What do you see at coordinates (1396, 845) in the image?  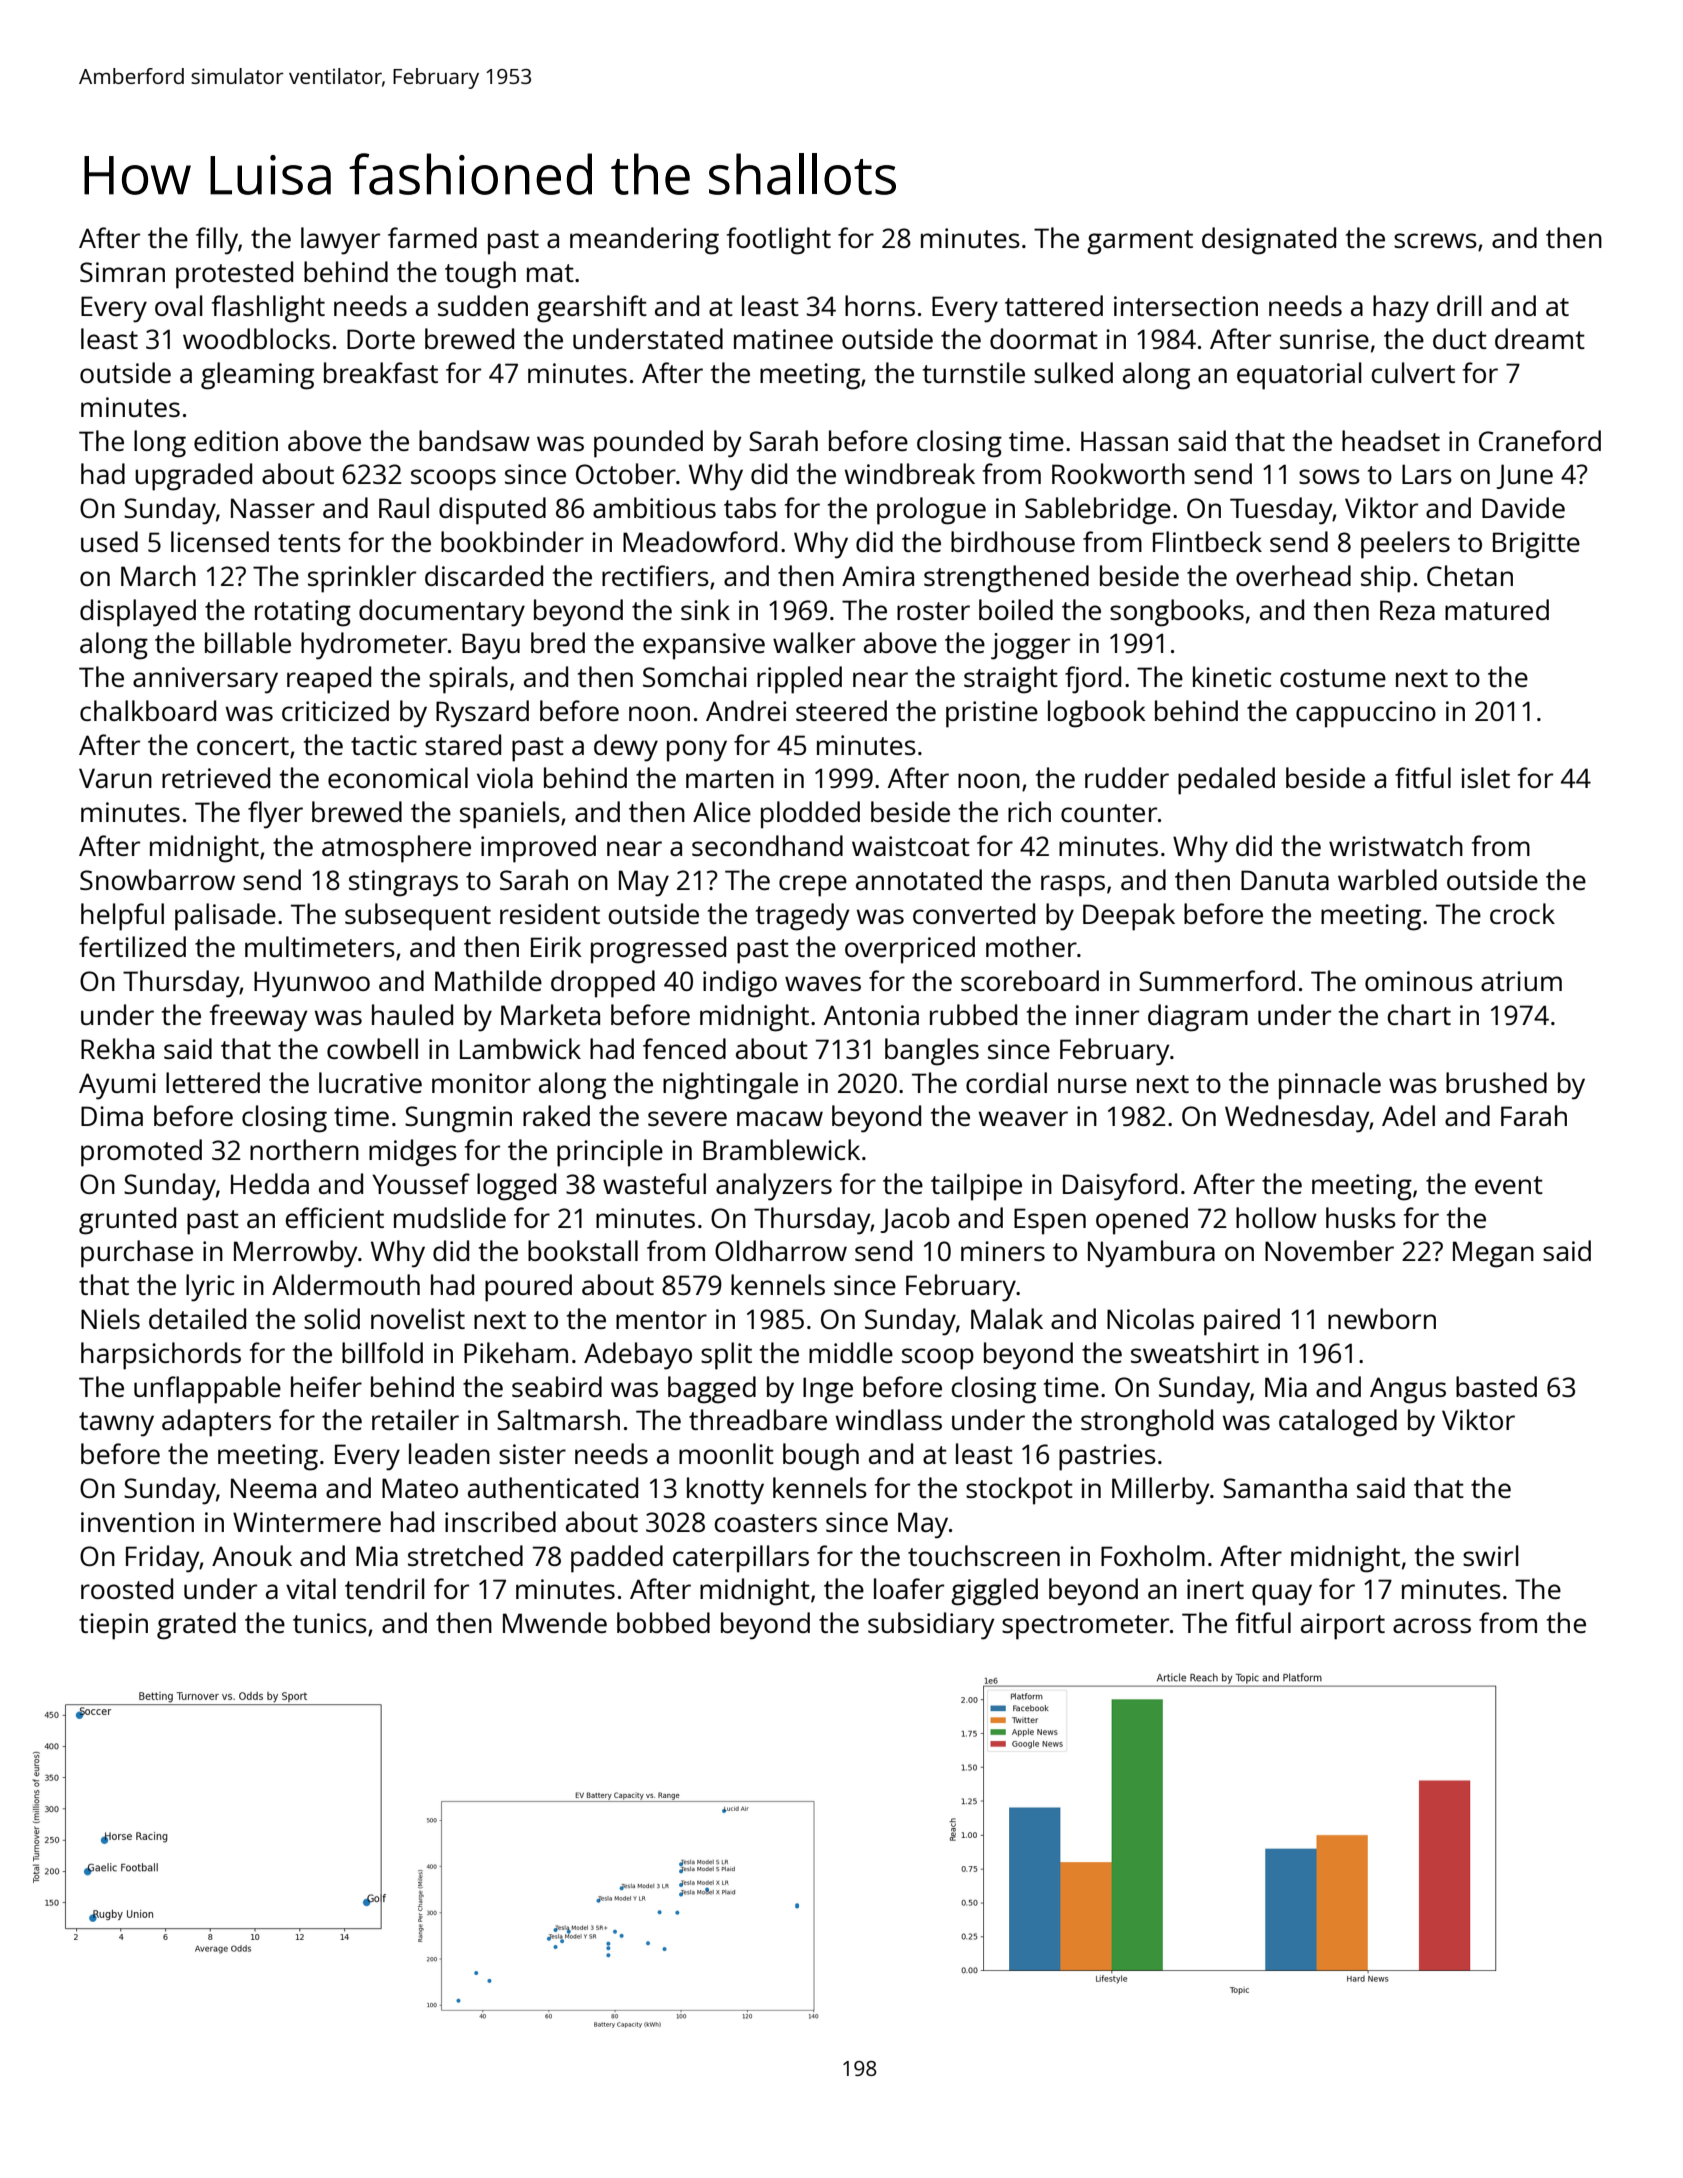 I see `wristwatch` at bounding box center [1396, 845].
